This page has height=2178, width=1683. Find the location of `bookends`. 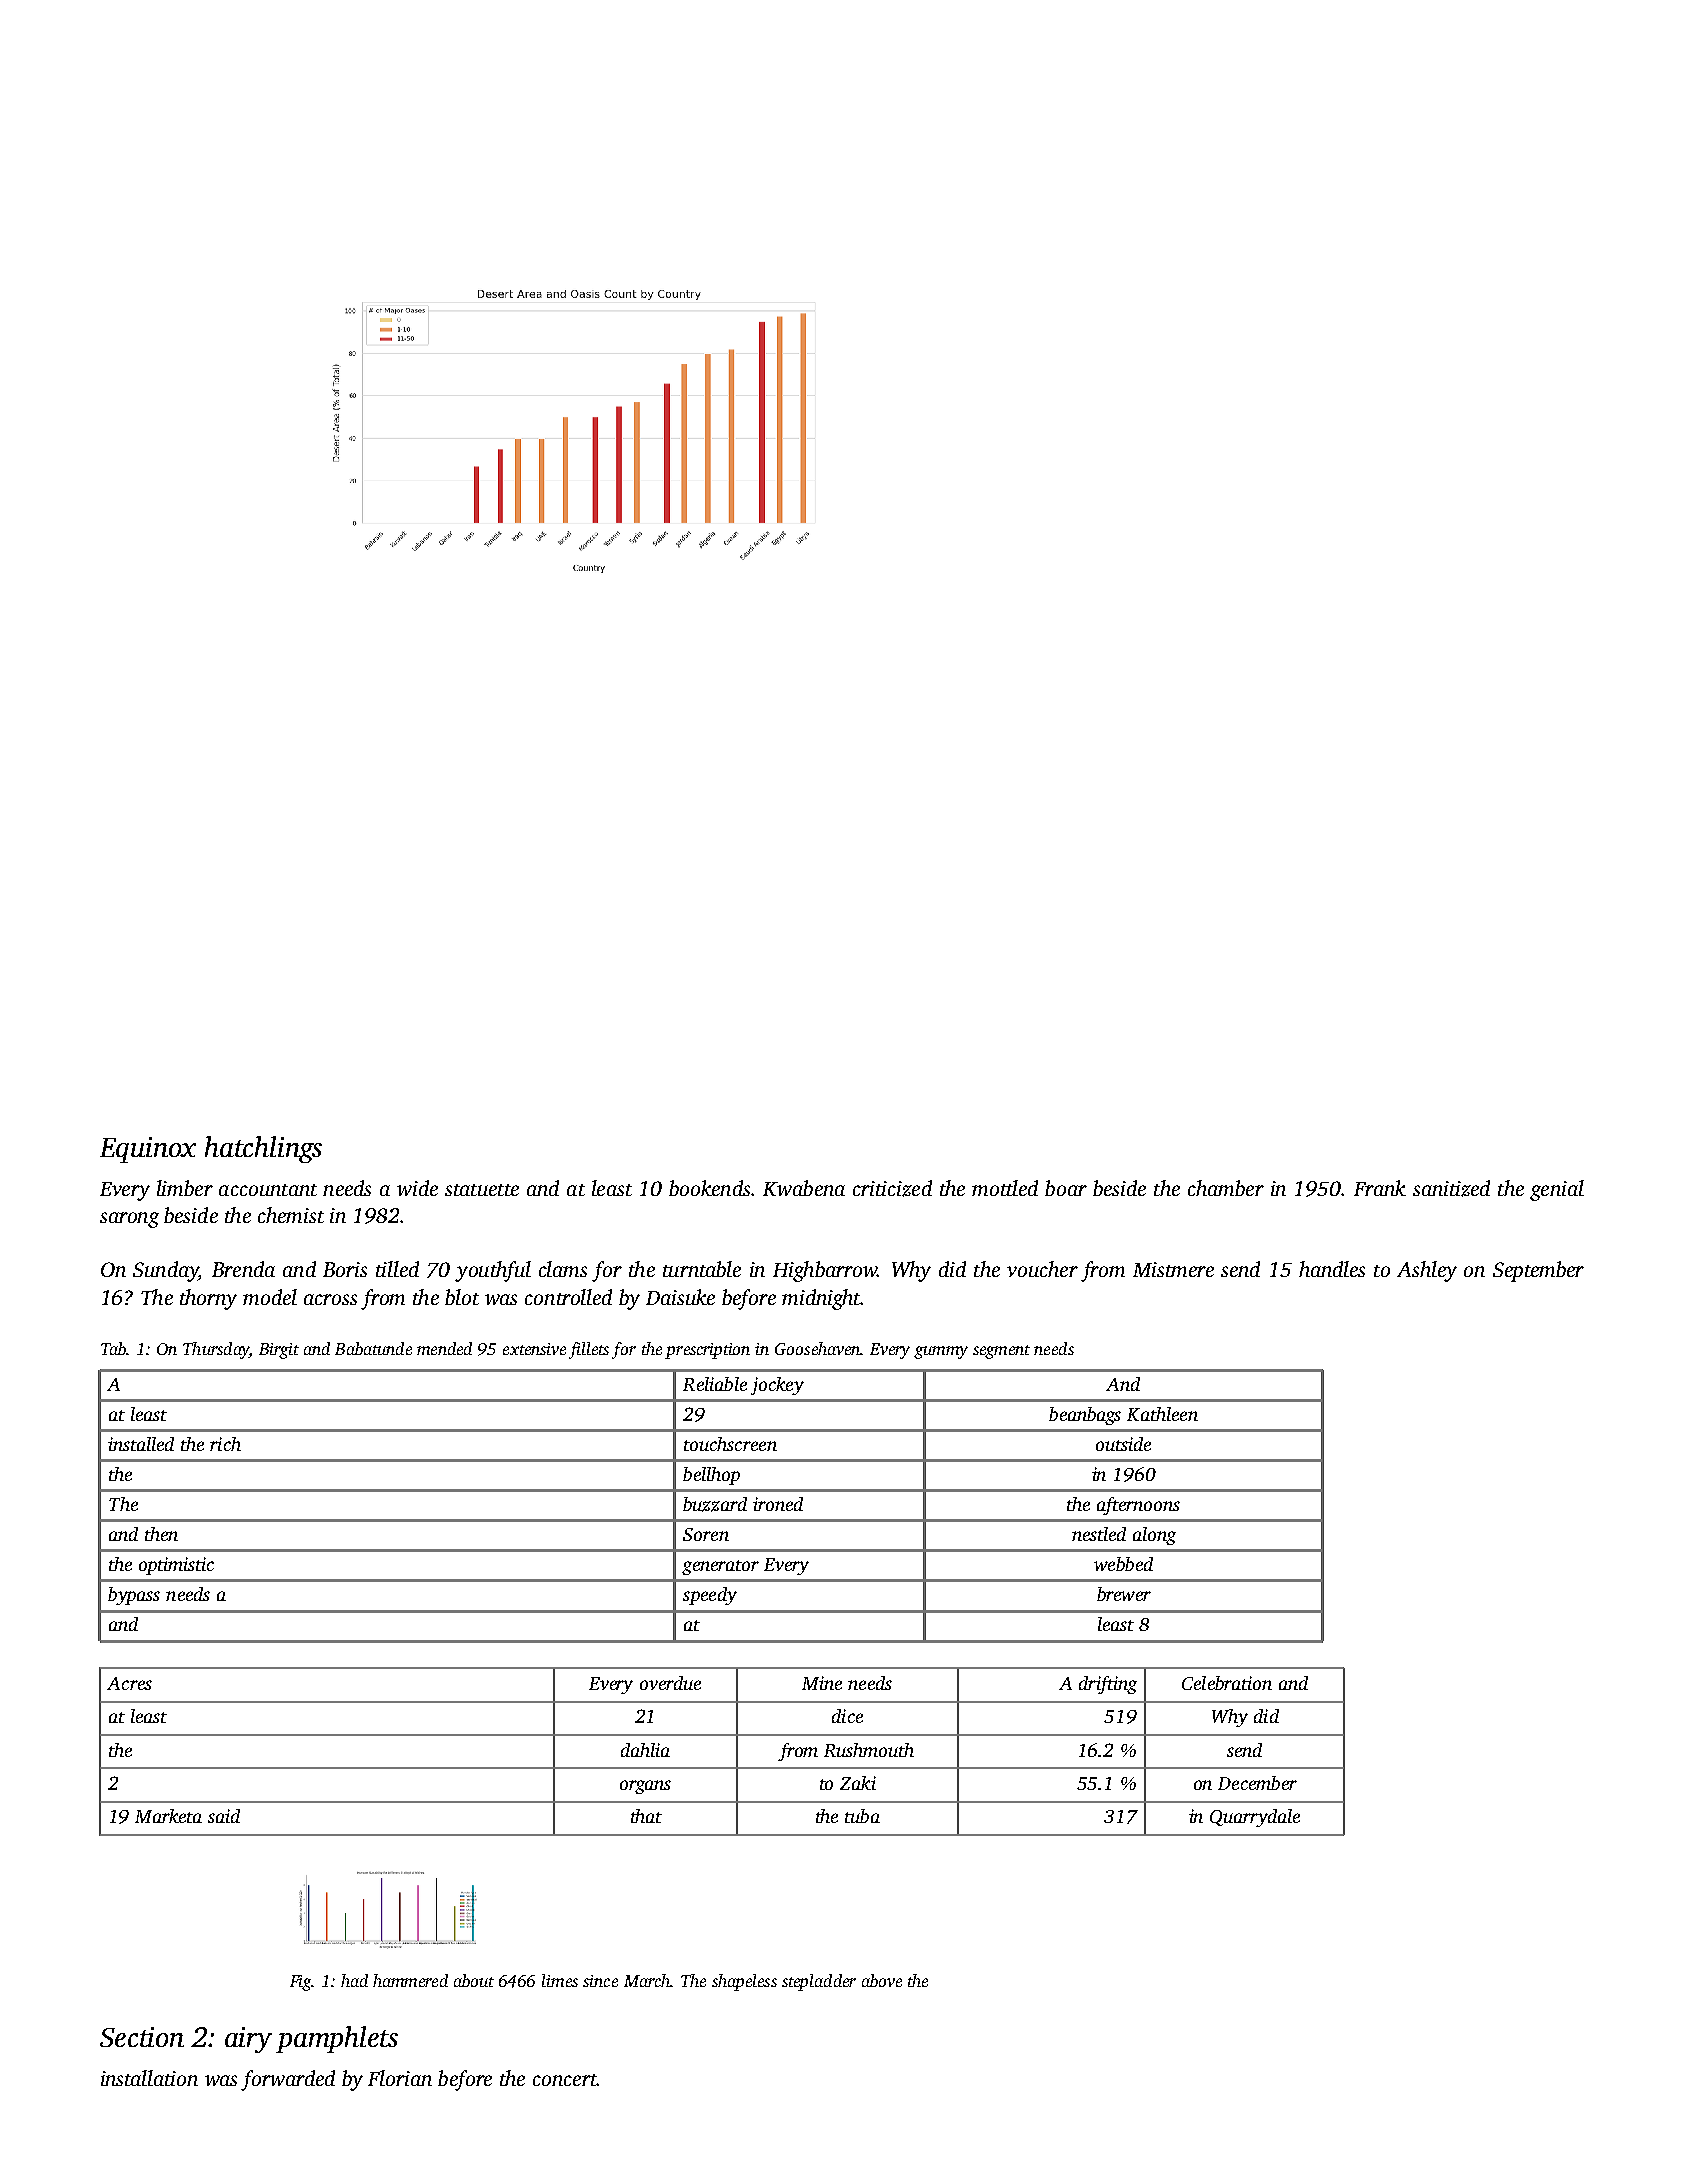

bookends is located at coordinates (709, 1188).
